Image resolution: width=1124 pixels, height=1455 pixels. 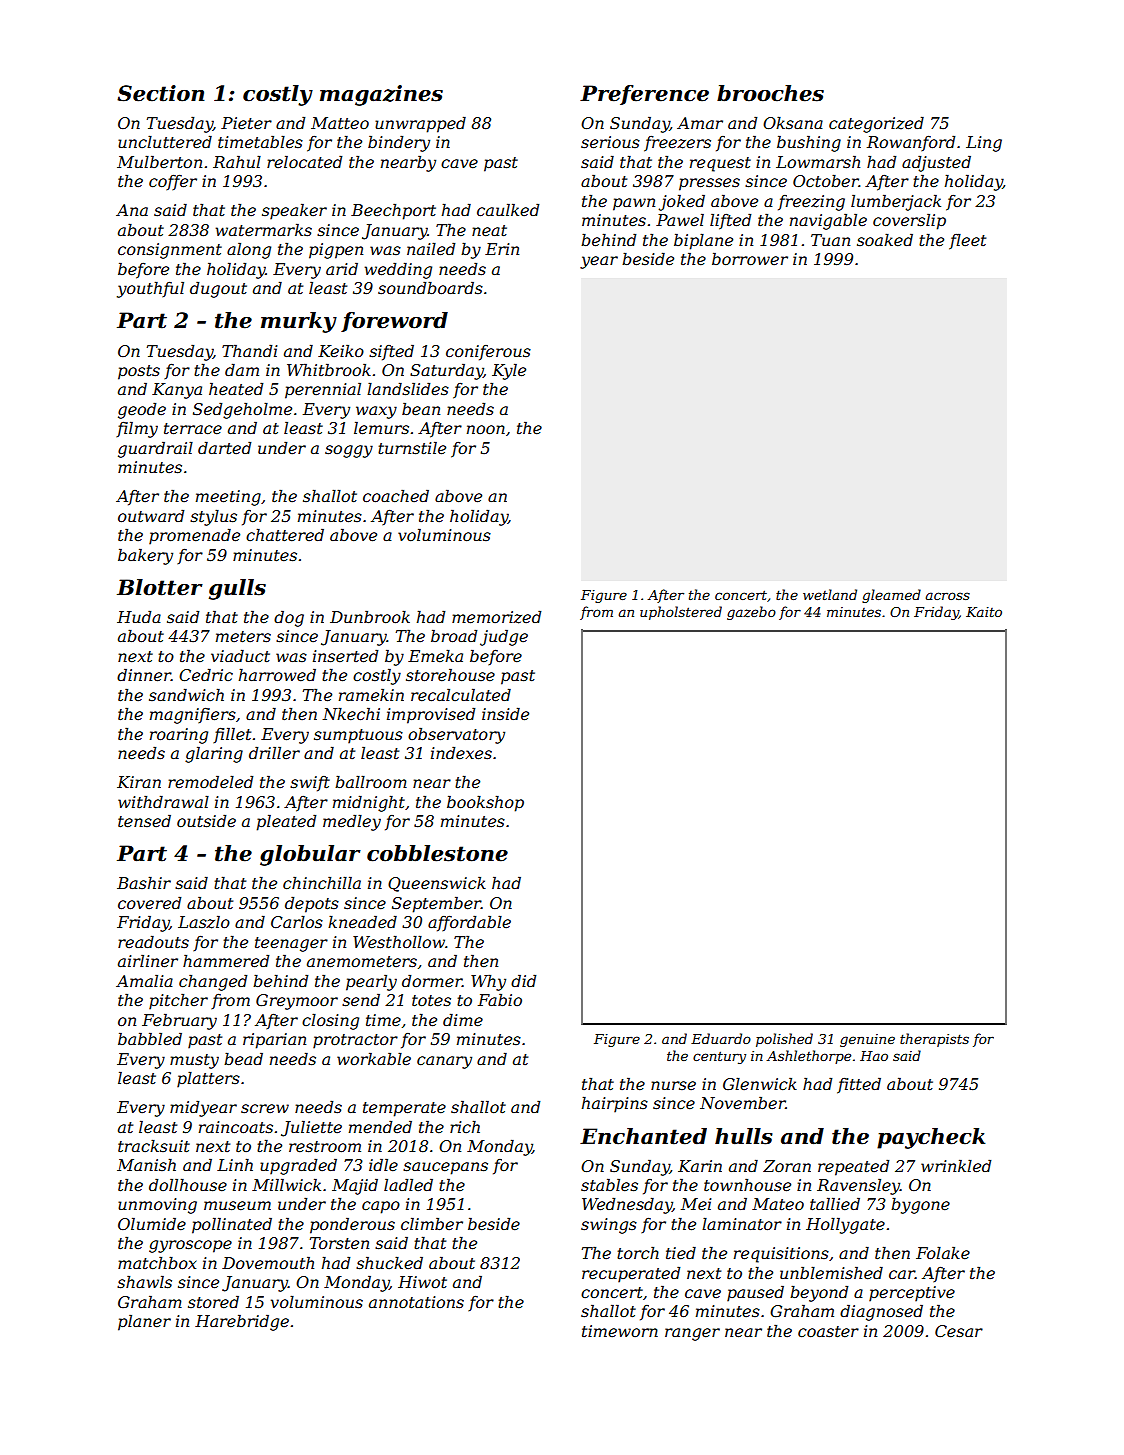 I want to click on brooches, so click(x=770, y=93).
